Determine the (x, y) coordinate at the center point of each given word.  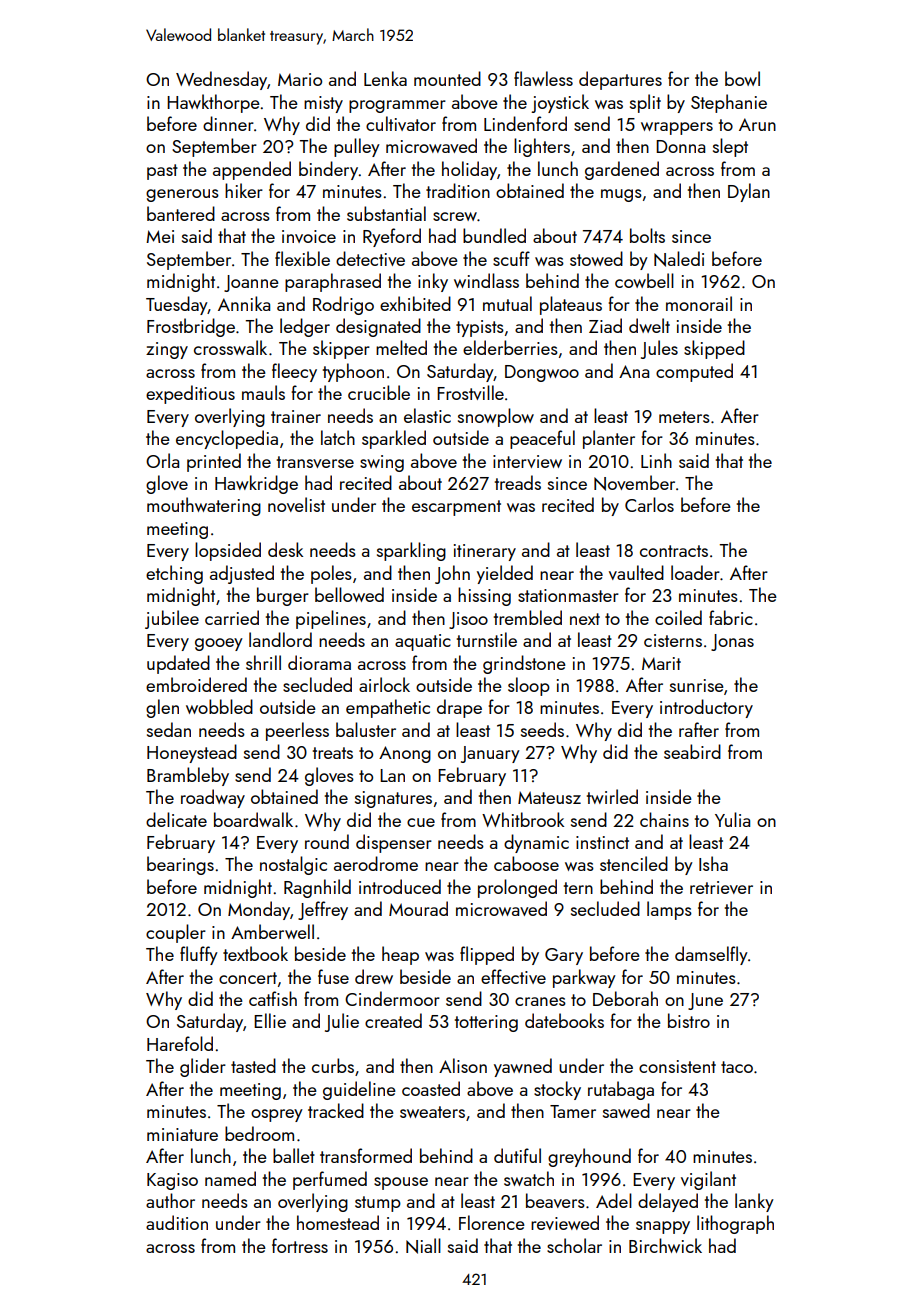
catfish (273, 998)
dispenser (394, 843)
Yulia (732, 819)
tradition (458, 190)
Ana (634, 371)
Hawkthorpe (213, 103)
